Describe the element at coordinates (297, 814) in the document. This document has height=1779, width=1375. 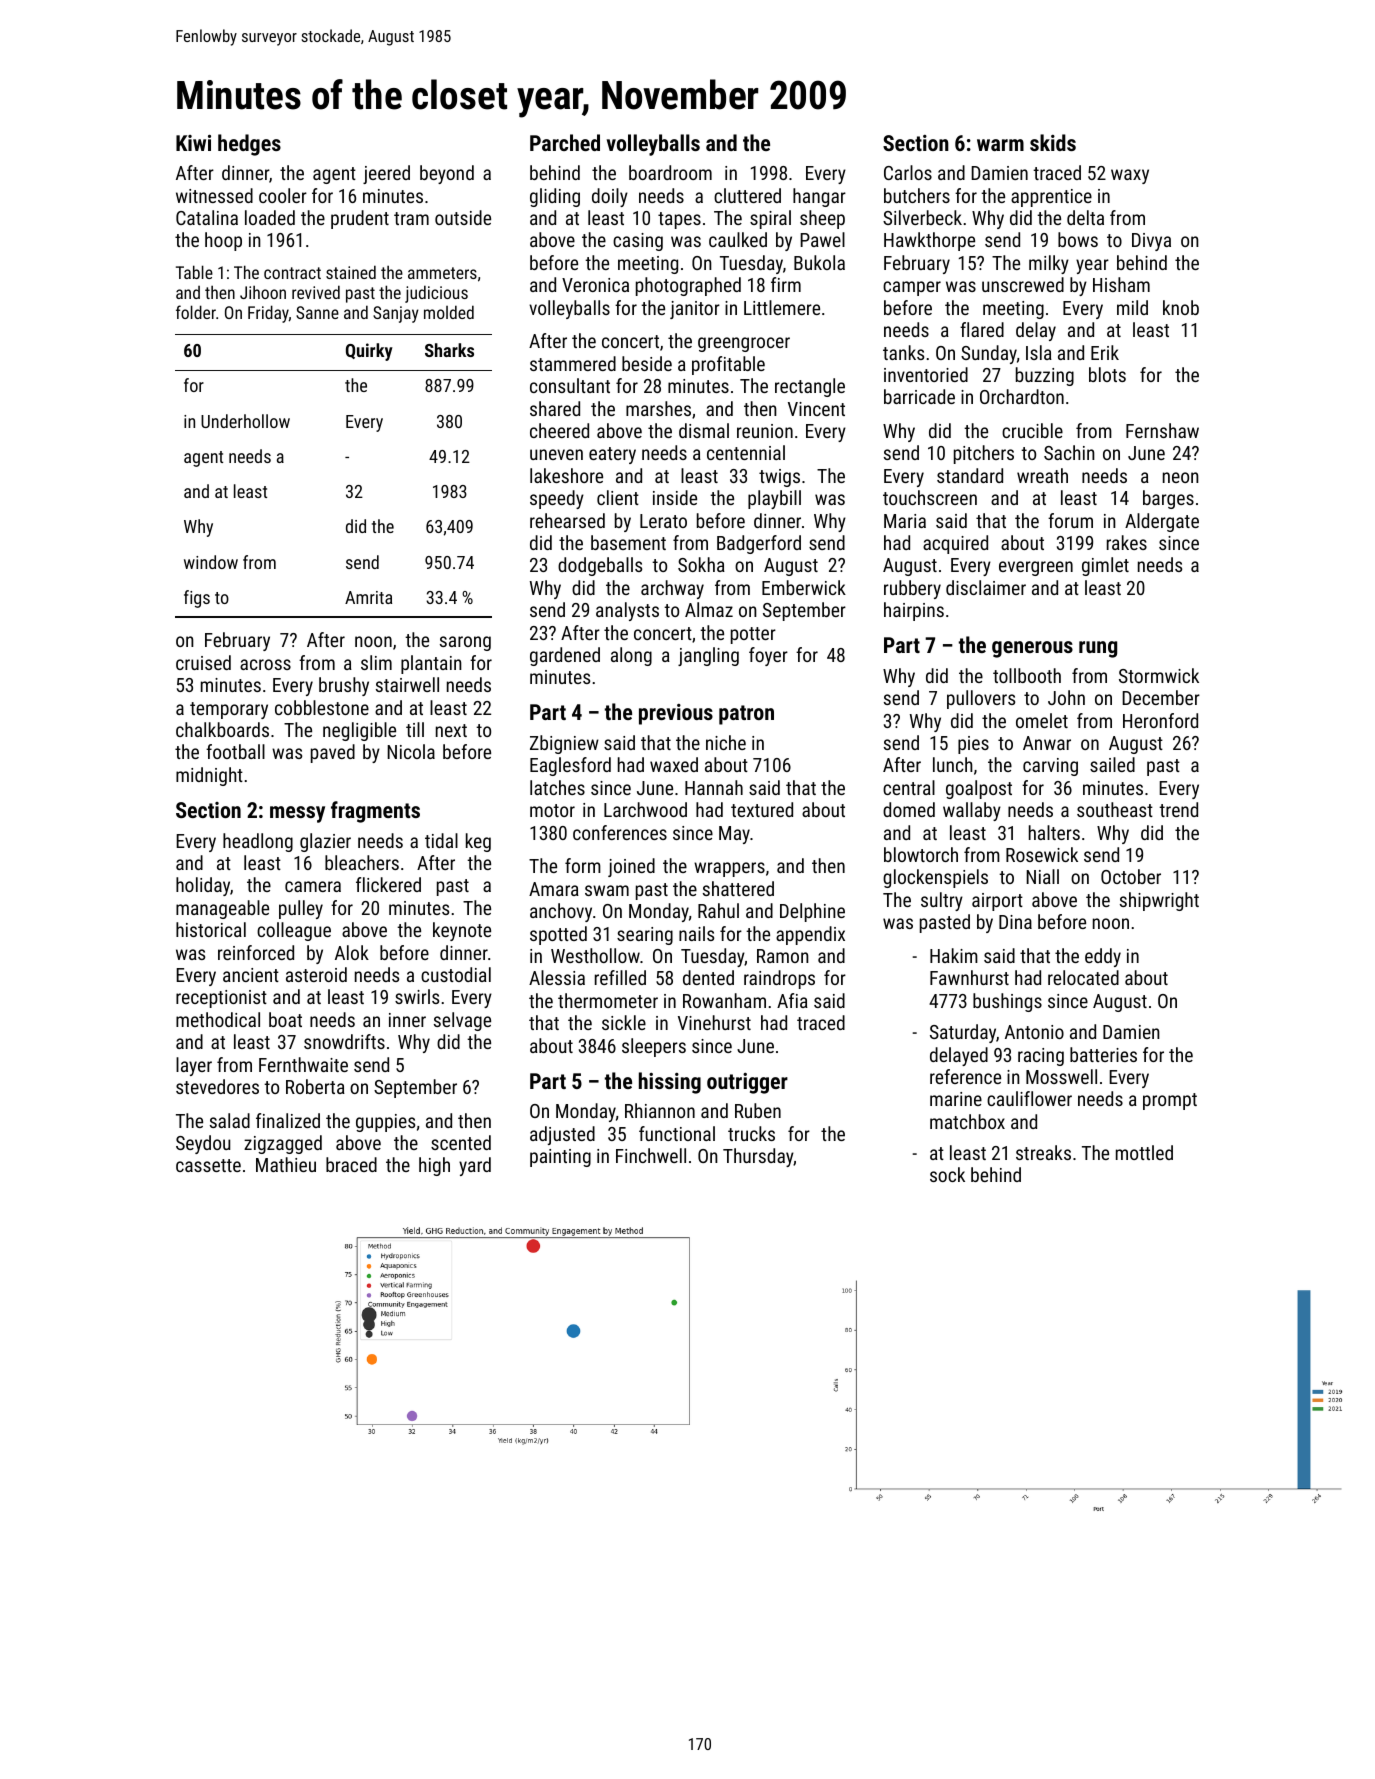
I see `messy` at that location.
